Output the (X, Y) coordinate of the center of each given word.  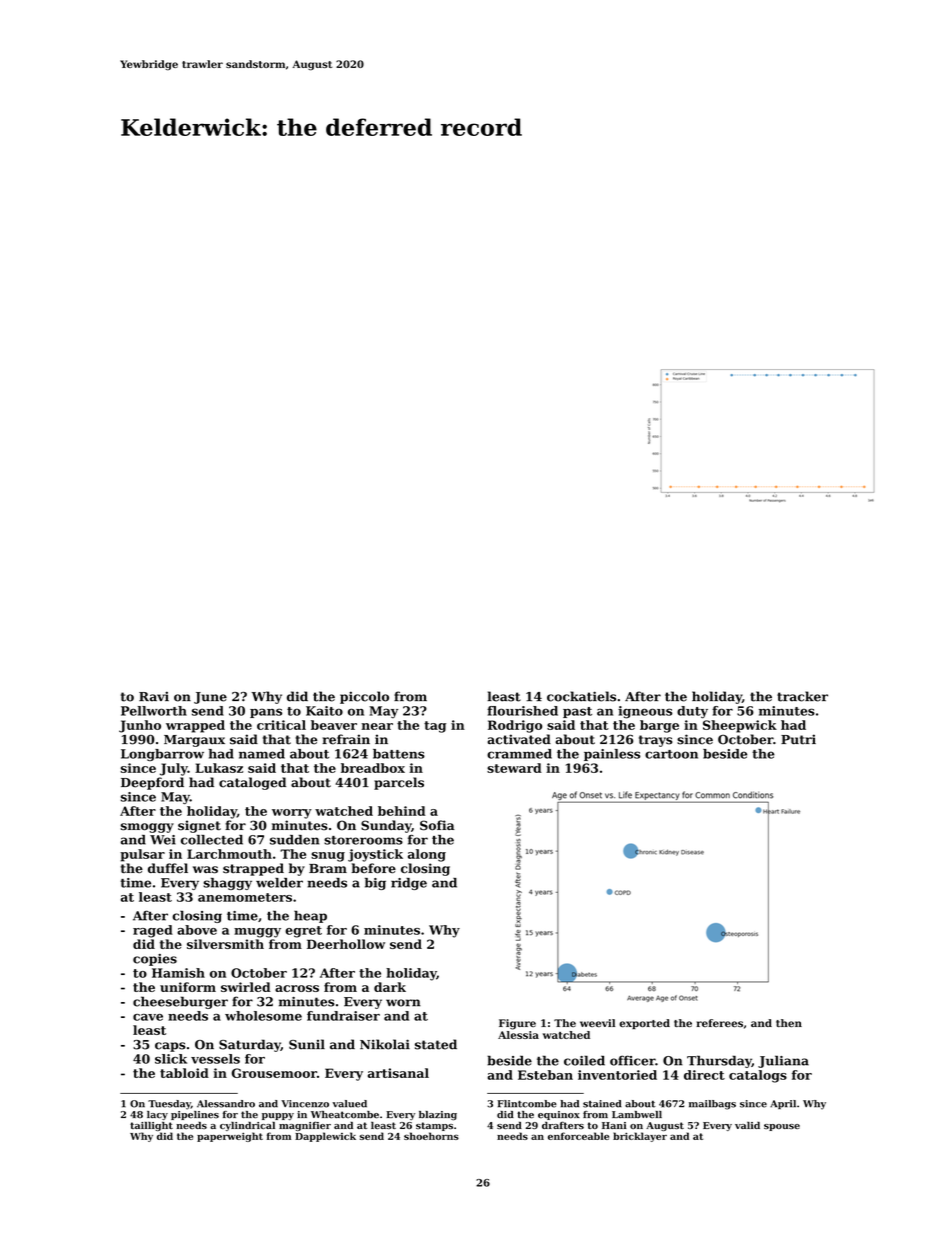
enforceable (578, 1136)
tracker (802, 696)
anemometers (245, 897)
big (375, 884)
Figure (517, 1024)
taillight (151, 1126)
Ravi (154, 696)
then (789, 1023)
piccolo (364, 697)
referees (719, 1023)
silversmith (225, 944)
